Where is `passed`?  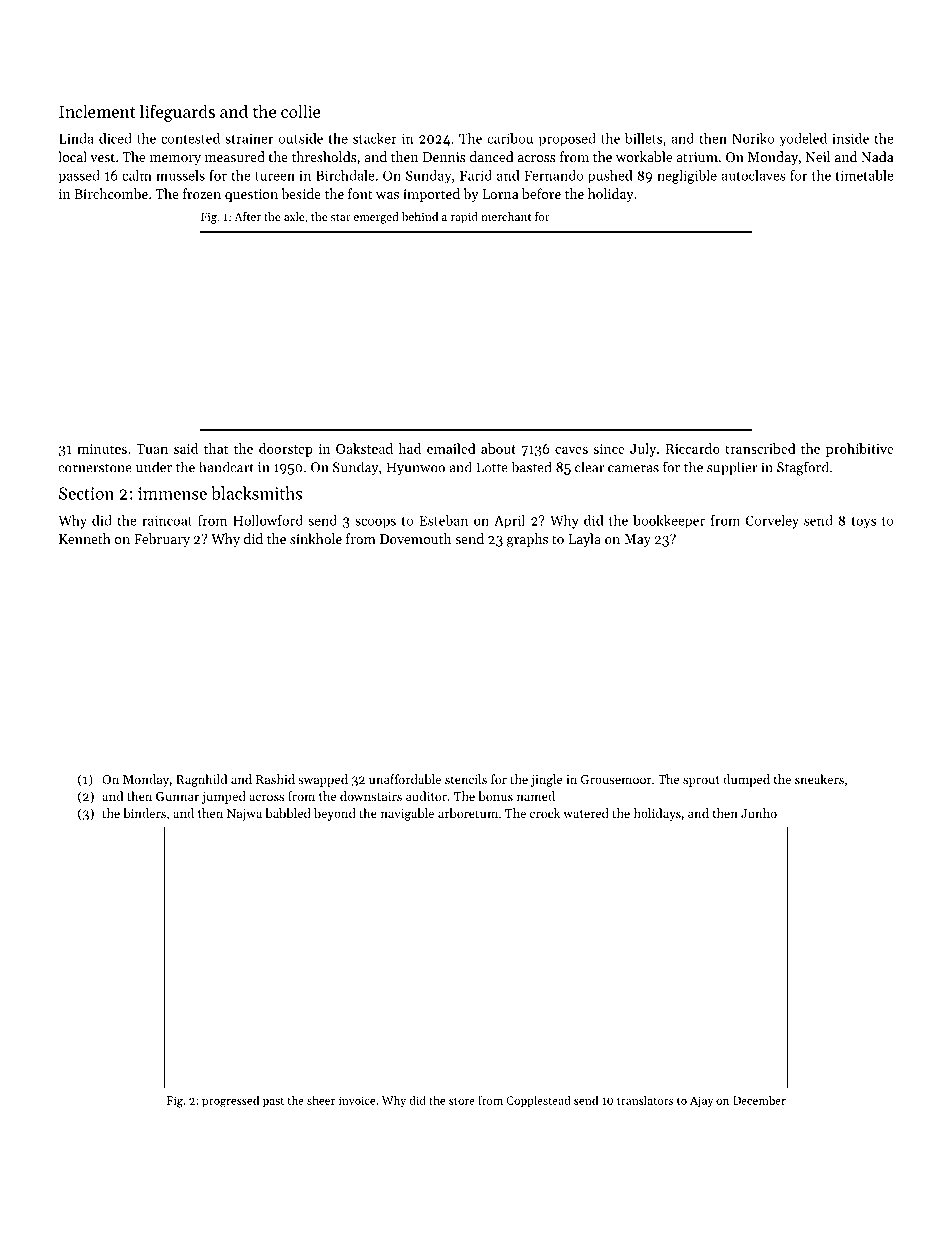 passed is located at coordinates (79, 177).
